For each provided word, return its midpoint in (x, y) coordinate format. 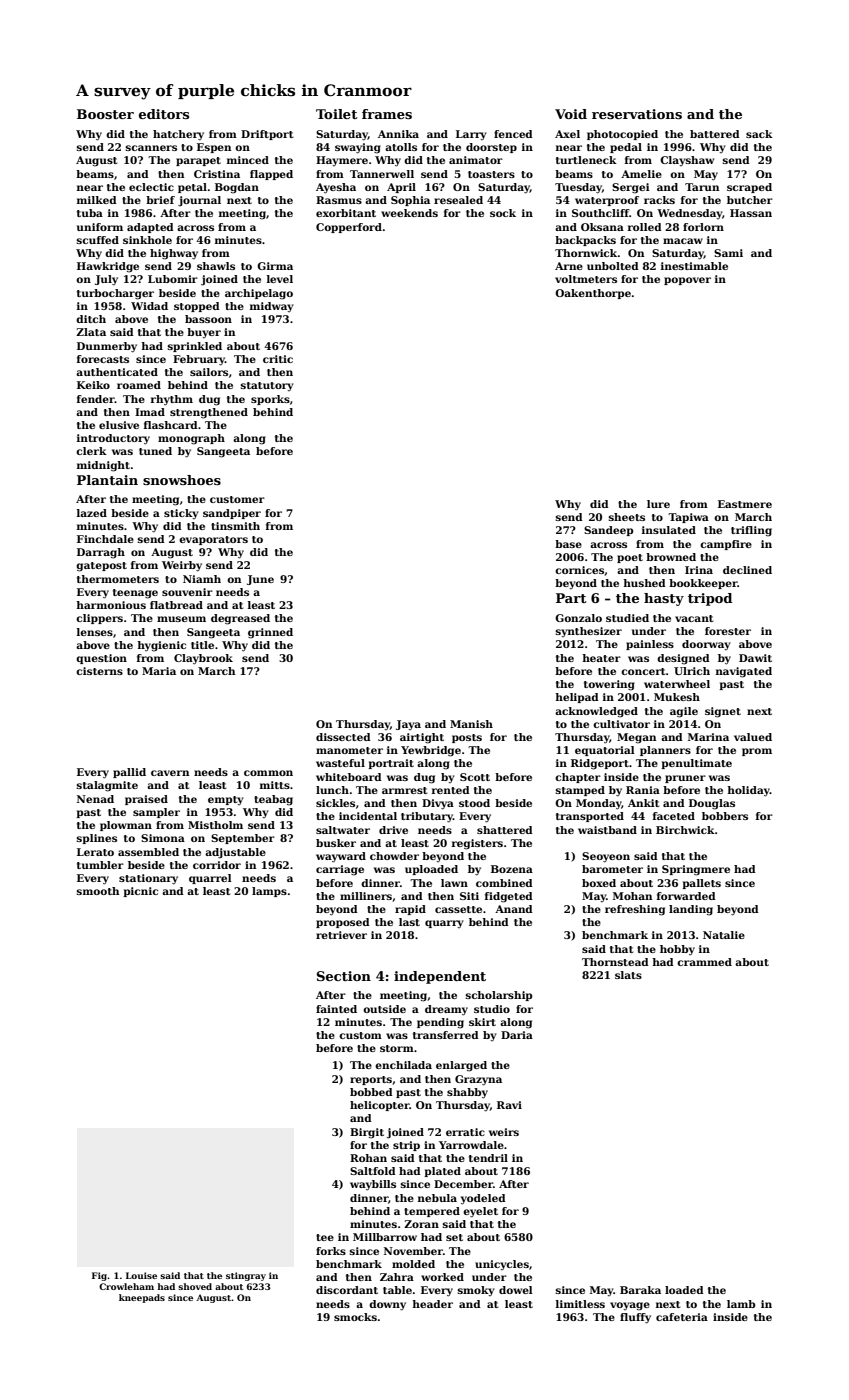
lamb (741, 1304)
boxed (599, 883)
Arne (569, 266)
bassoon (208, 319)
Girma (275, 266)
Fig (100, 1276)
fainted (336, 1009)
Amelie (641, 174)
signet (723, 712)
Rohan (368, 1158)
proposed (343, 923)
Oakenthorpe (593, 294)
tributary (427, 817)
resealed (458, 200)
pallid (129, 773)
